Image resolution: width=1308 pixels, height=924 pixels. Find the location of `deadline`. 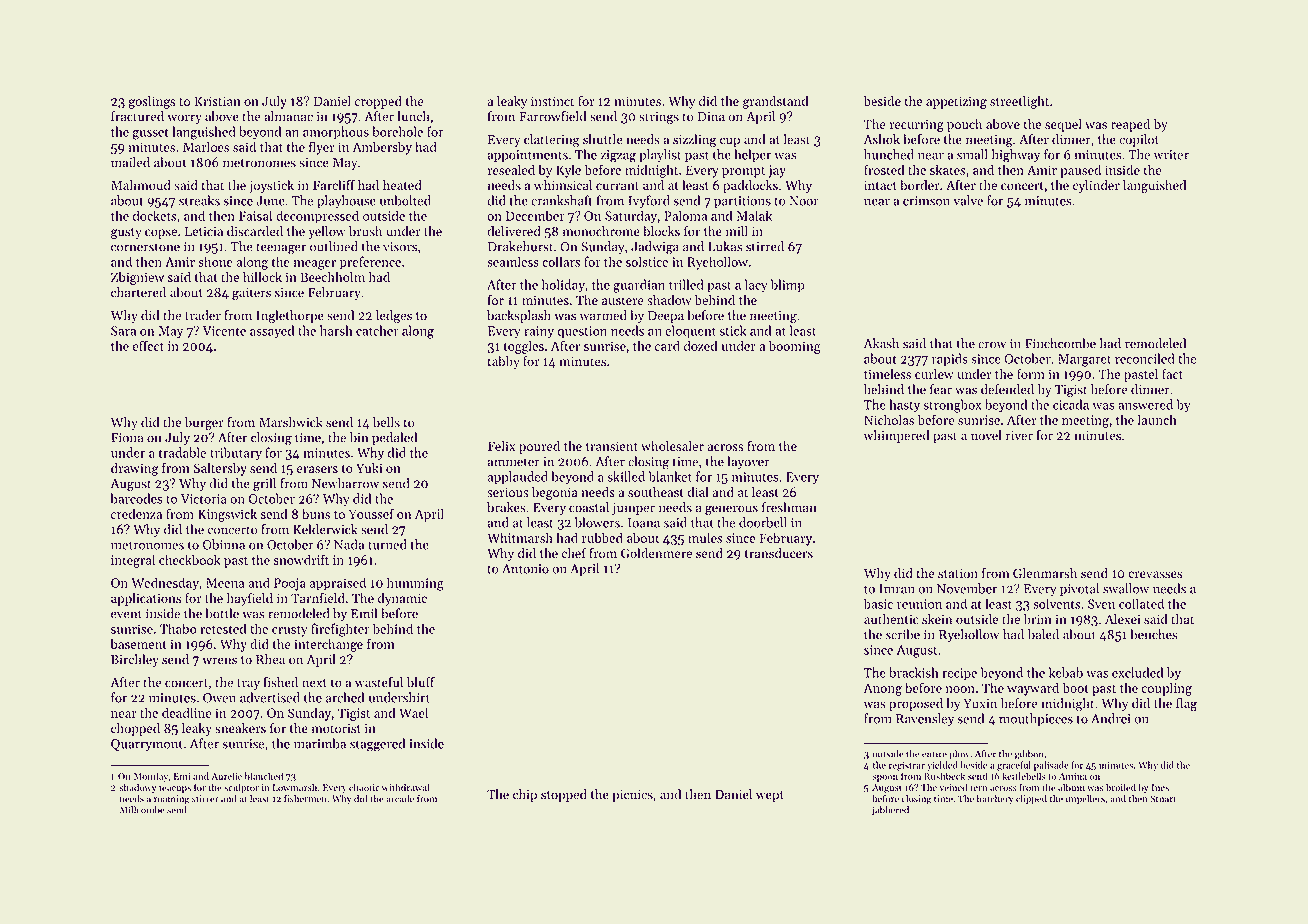

deadline is located at coordinates (187, 712).
